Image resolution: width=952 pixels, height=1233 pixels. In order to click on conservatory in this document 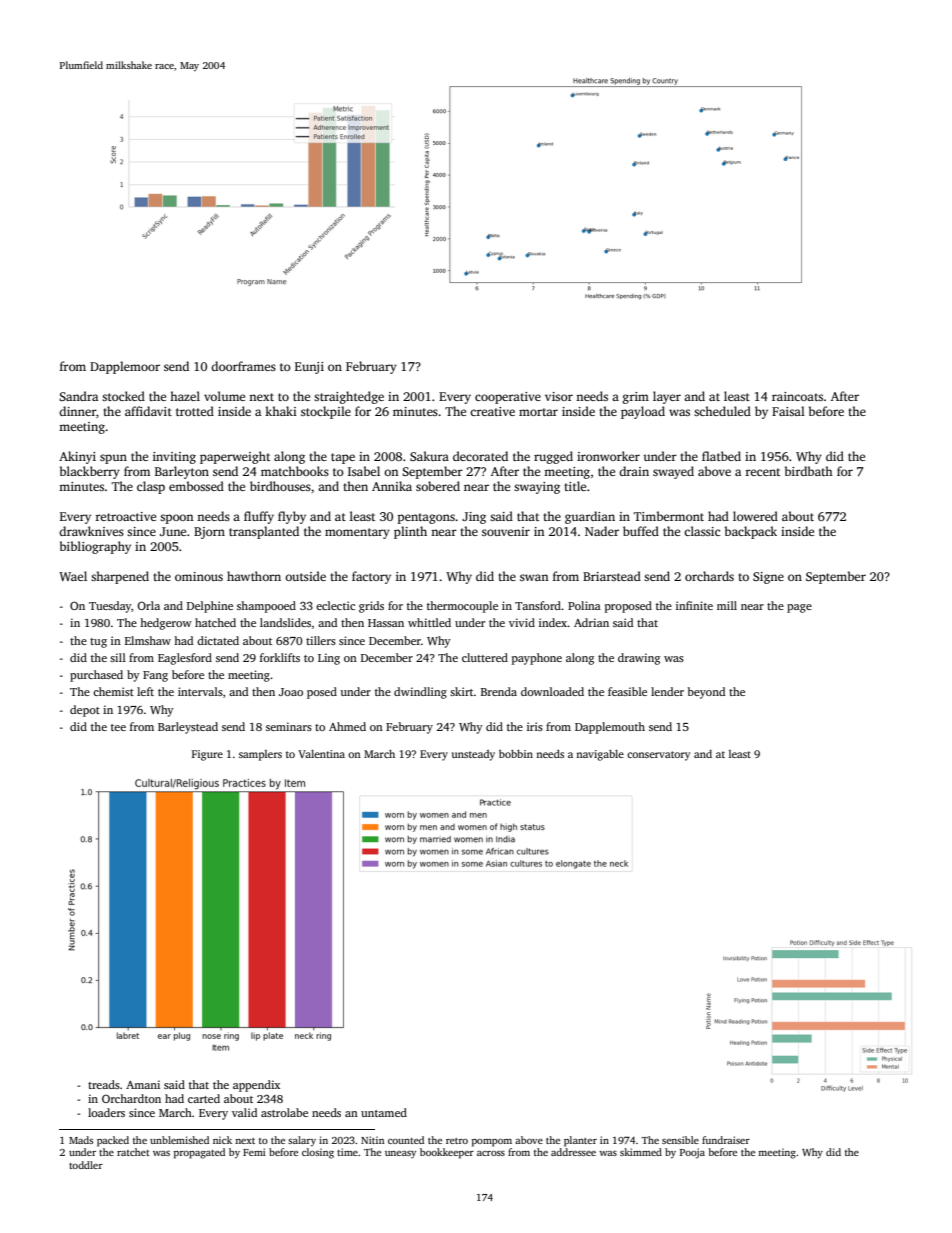, I will do `click(658, 756)`.
